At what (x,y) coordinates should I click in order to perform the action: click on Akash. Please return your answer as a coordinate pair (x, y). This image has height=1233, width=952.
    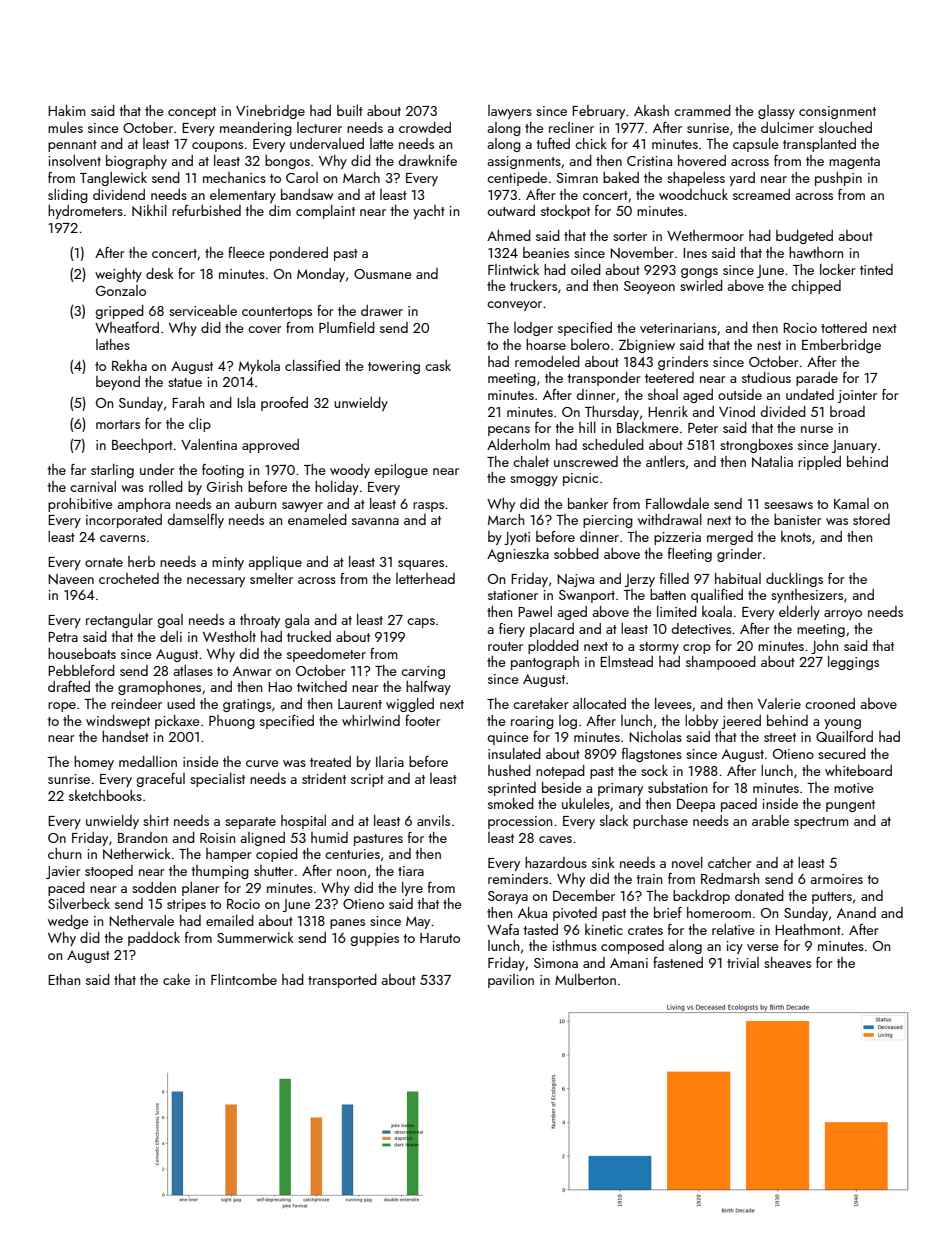
    Looking at the image, I should click on (651, 110).
